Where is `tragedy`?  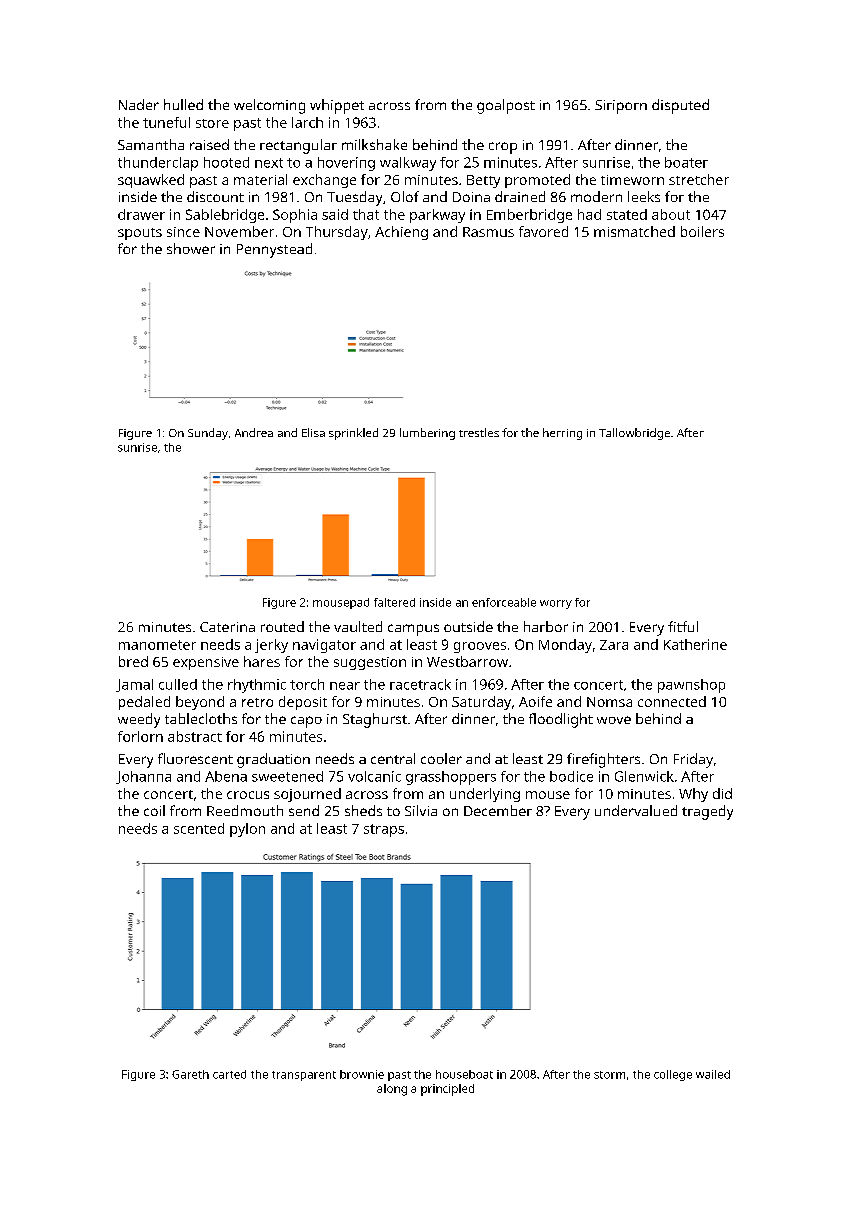
tragedy is located at coordinates (707, 812).
